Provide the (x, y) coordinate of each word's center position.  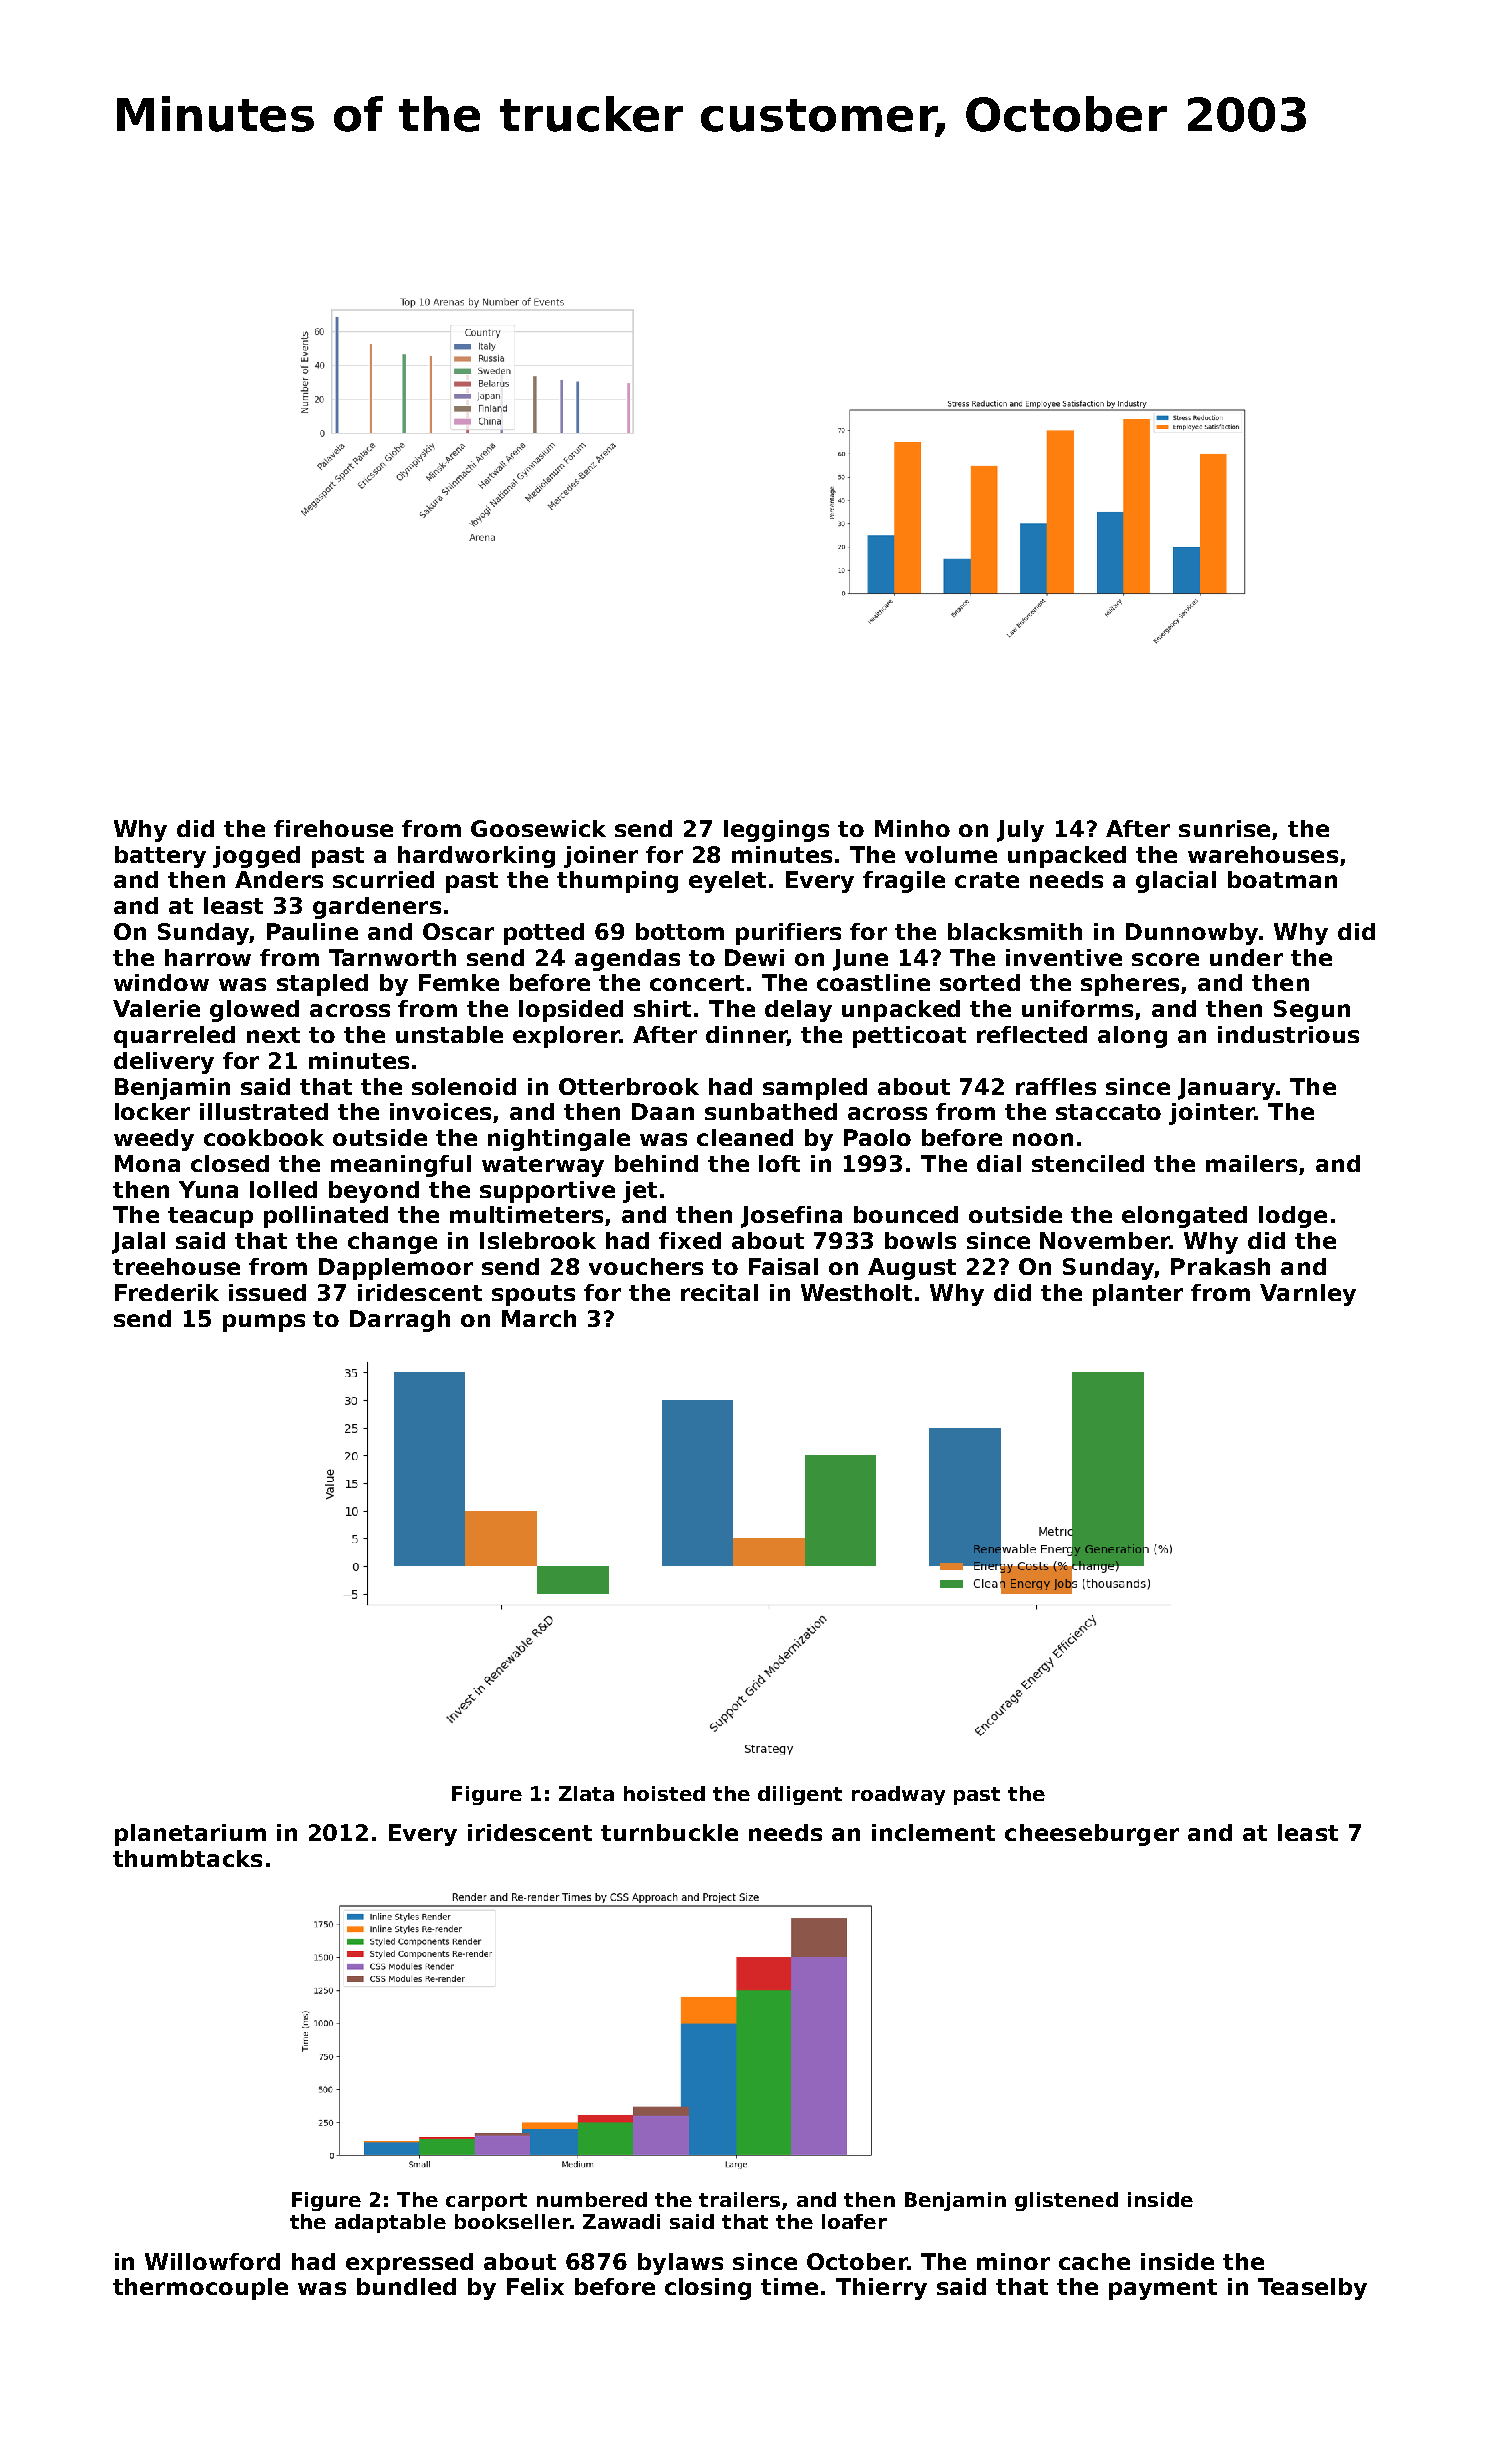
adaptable (390, 2223)
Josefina (791, 1217)
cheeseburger (1092, 1835)
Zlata (586, 1793)
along (1132, 1037)
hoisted (664, 1793)
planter (1138, 1295)
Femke (459, 982)
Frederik (167, 1292)
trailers (739, 2199)
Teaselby (1312, 2289)
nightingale (559, 1140)
